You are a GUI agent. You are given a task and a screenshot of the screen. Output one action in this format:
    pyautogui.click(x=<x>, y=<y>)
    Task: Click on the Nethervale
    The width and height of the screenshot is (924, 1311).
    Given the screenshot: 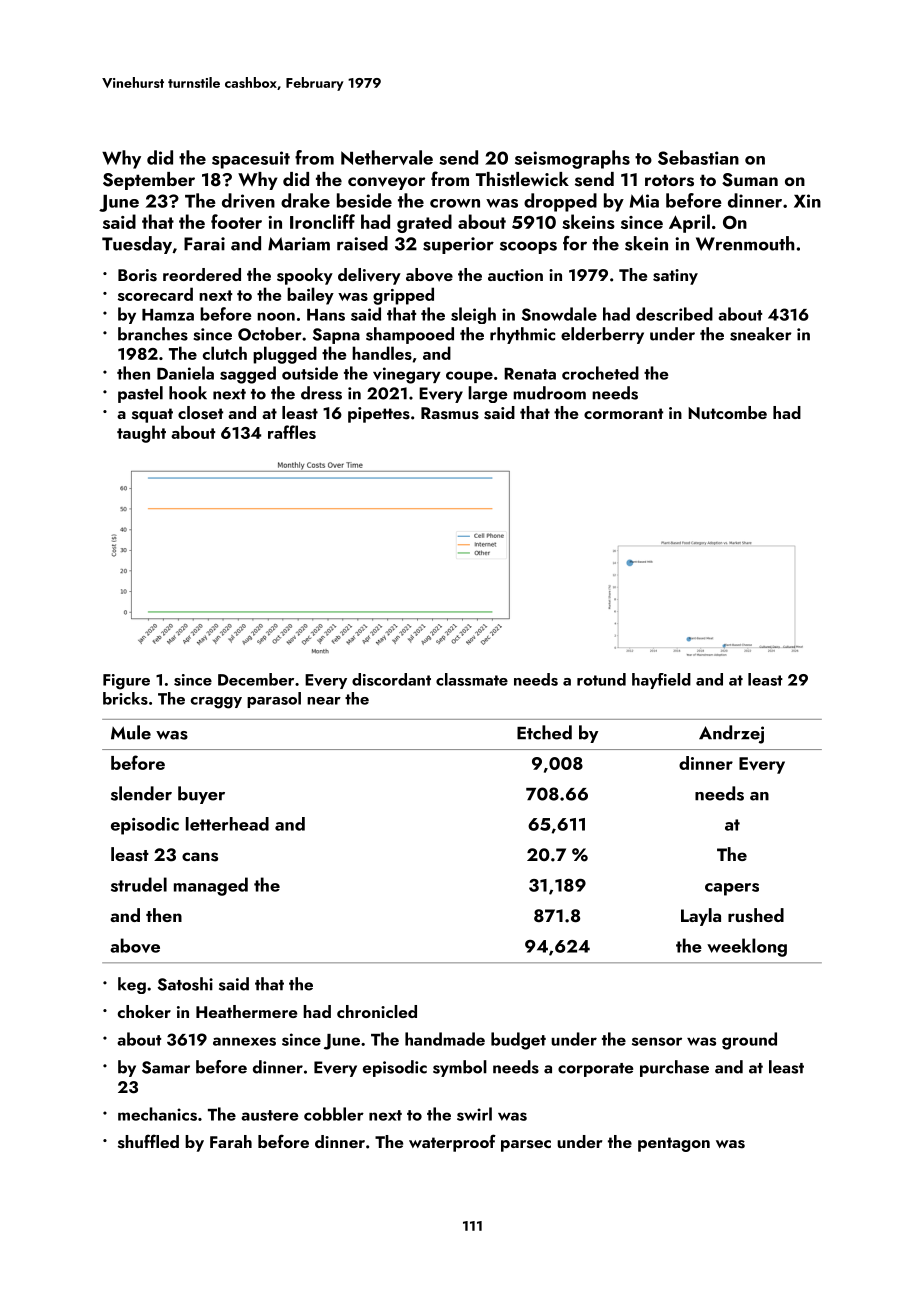 What is the action you would take?
    pyautogui.click(x=387, y=157)
